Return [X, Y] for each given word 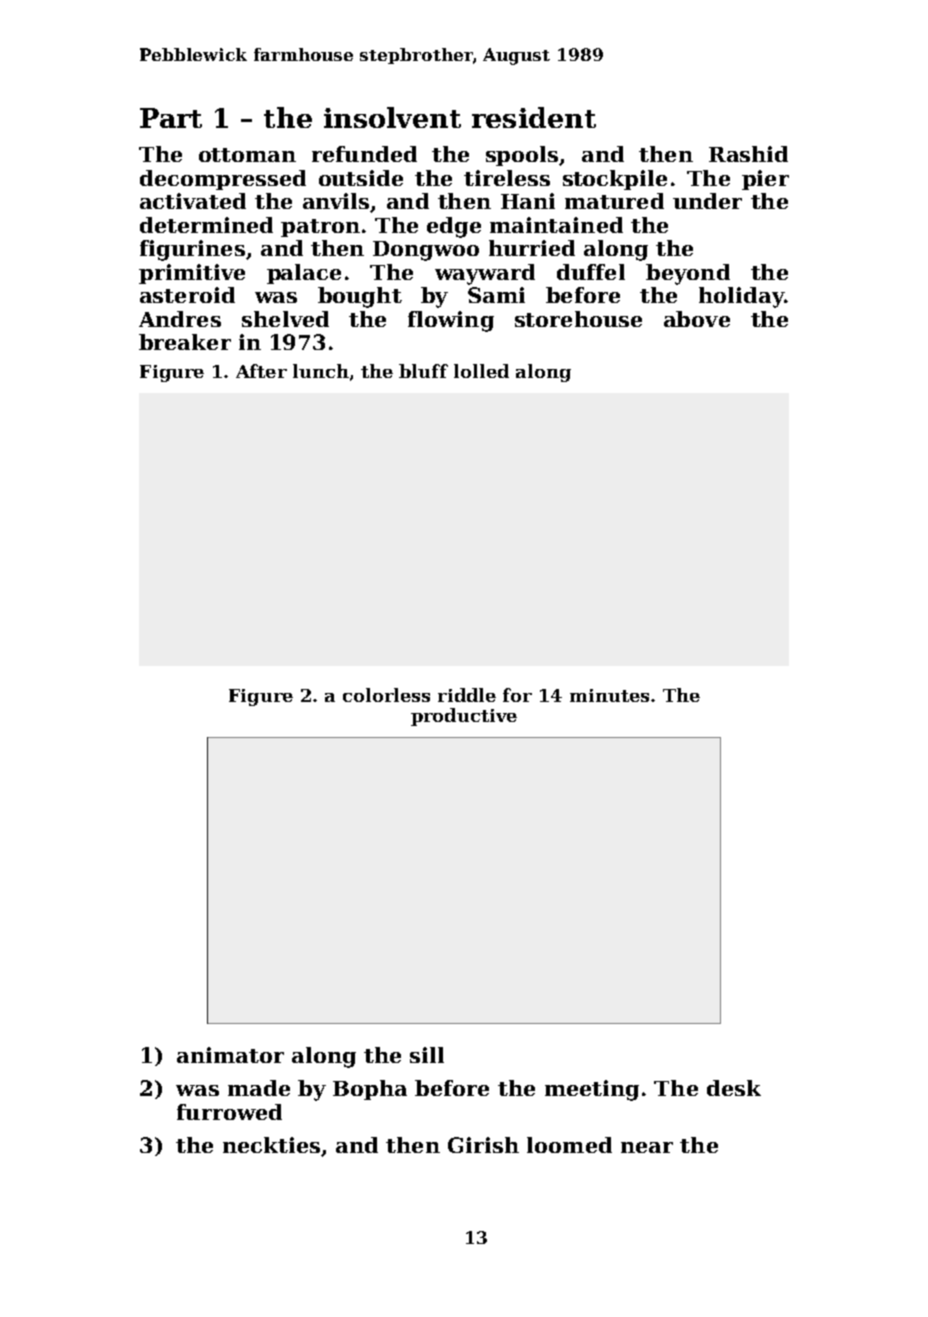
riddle [467, 695]
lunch [321, 371]
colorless [386, 695]
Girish [483, 1145]
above [697, 319]
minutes [609, 695]
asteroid [187, 295]
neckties [271, 1145]
